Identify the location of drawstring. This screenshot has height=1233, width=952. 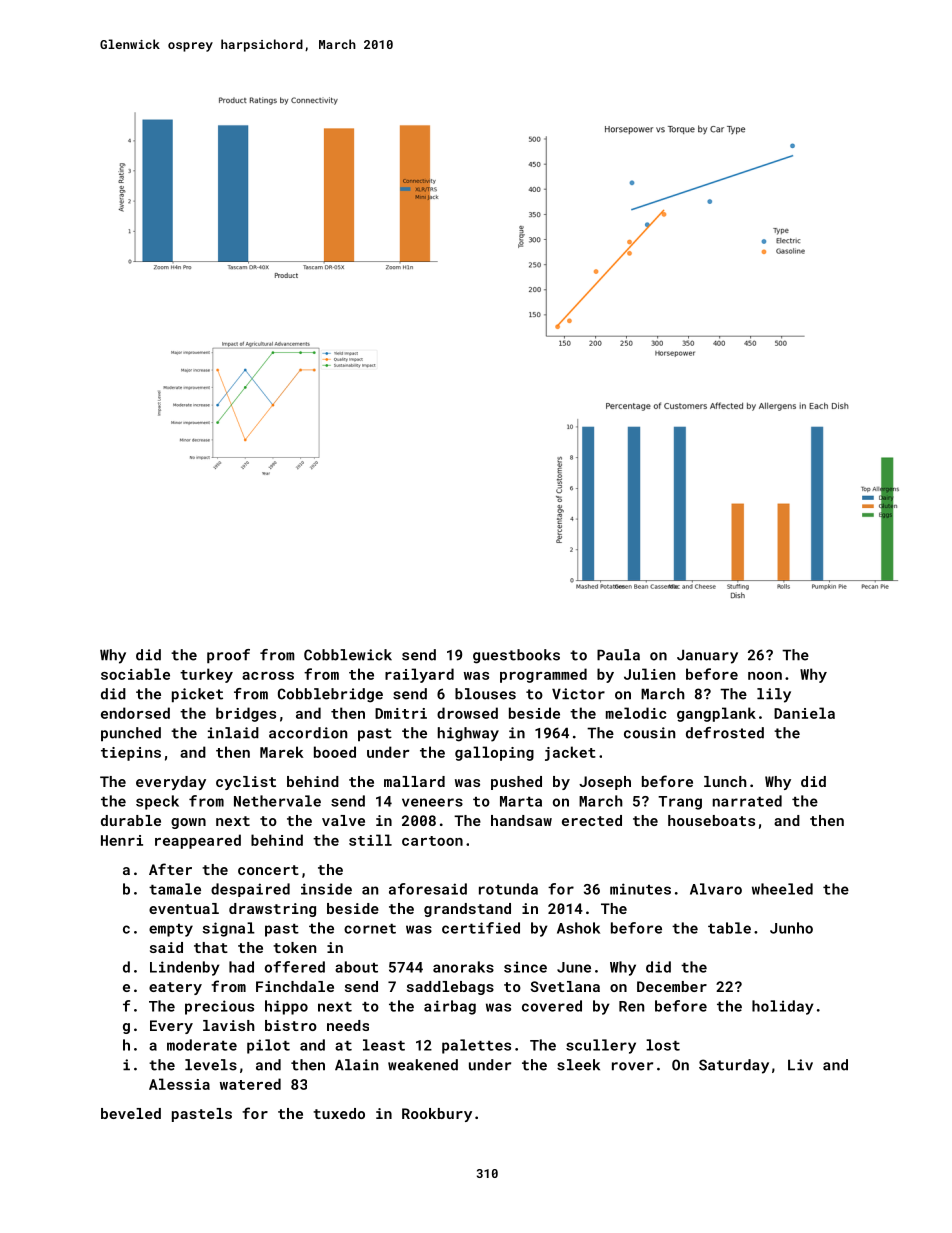
(272, 910).
